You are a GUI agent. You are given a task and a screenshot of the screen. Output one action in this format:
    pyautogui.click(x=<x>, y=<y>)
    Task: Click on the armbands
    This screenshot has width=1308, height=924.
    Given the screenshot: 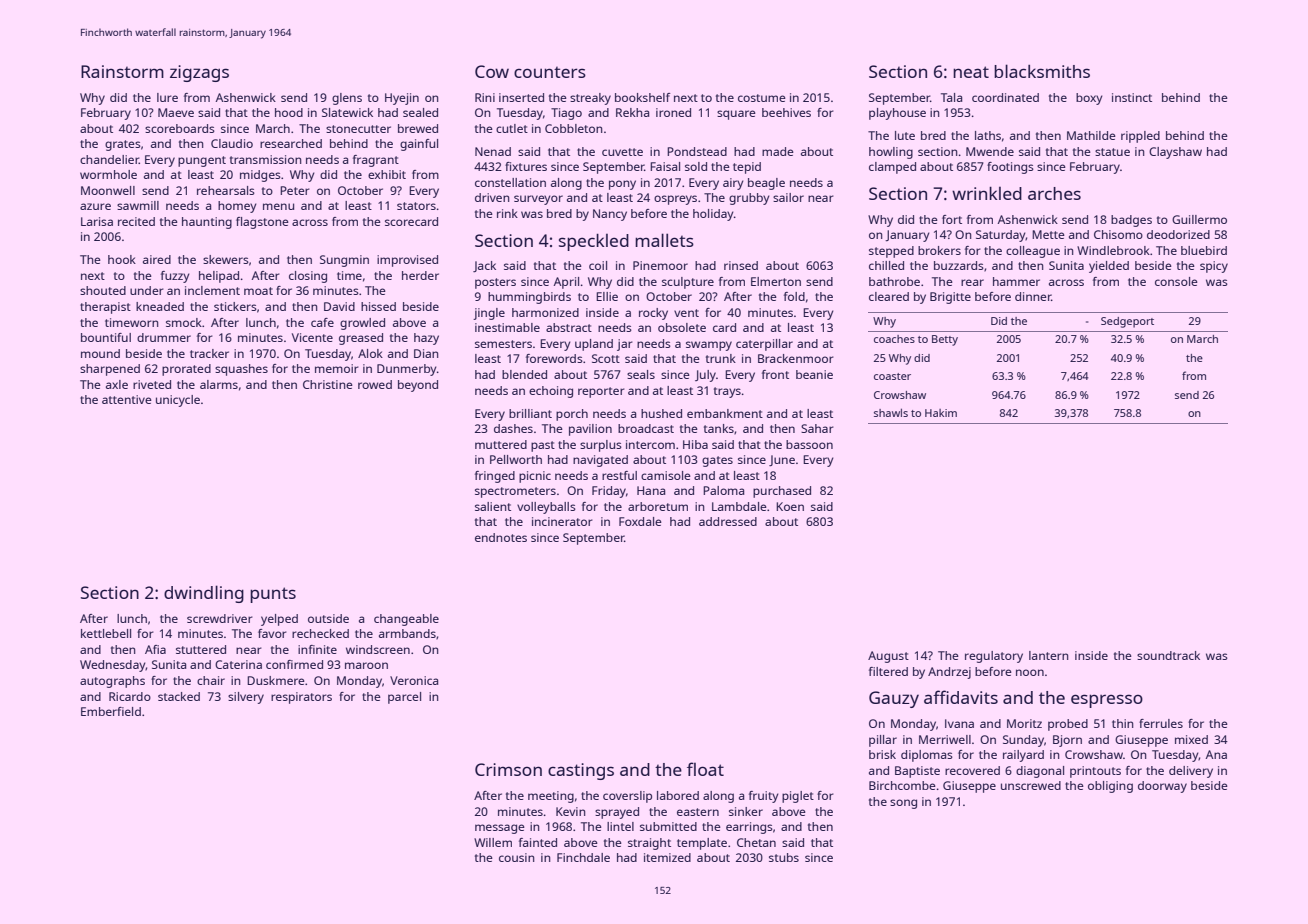 What is the action you would take?
    pyautogui.click(x=407, y=633)
